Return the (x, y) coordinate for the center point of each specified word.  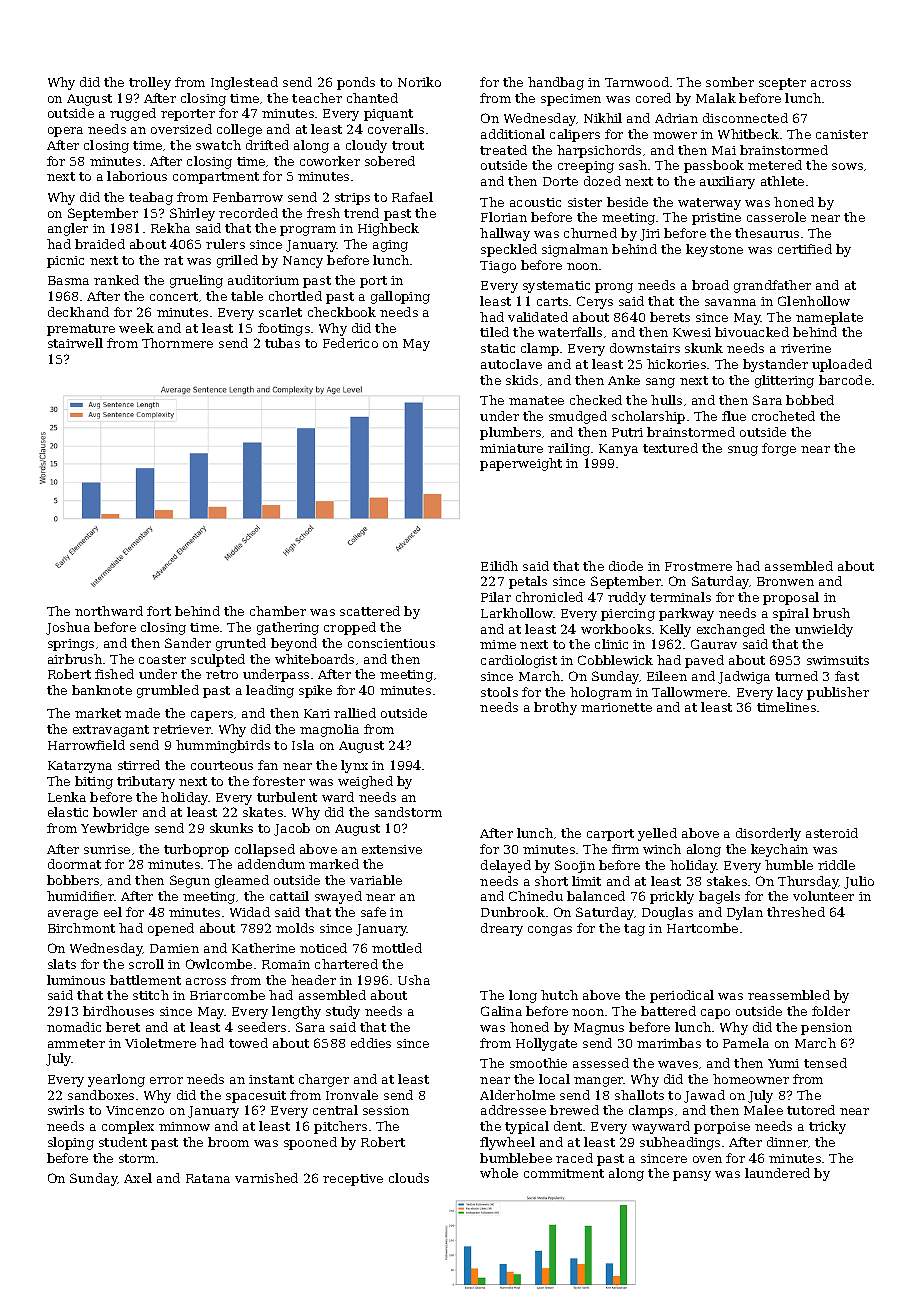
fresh (323, 213)
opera (65, 132)
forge (779, 449)
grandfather (772, 286)
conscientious (391, 643)
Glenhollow (814, 301)
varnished (266, 1178)
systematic (556, 287)
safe (373, 912)
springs (71, 645)
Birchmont (81, 928)
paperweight (521, 464)
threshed (796, 912)
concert (174, 296)
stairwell (75, 343)
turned (796, 676)
